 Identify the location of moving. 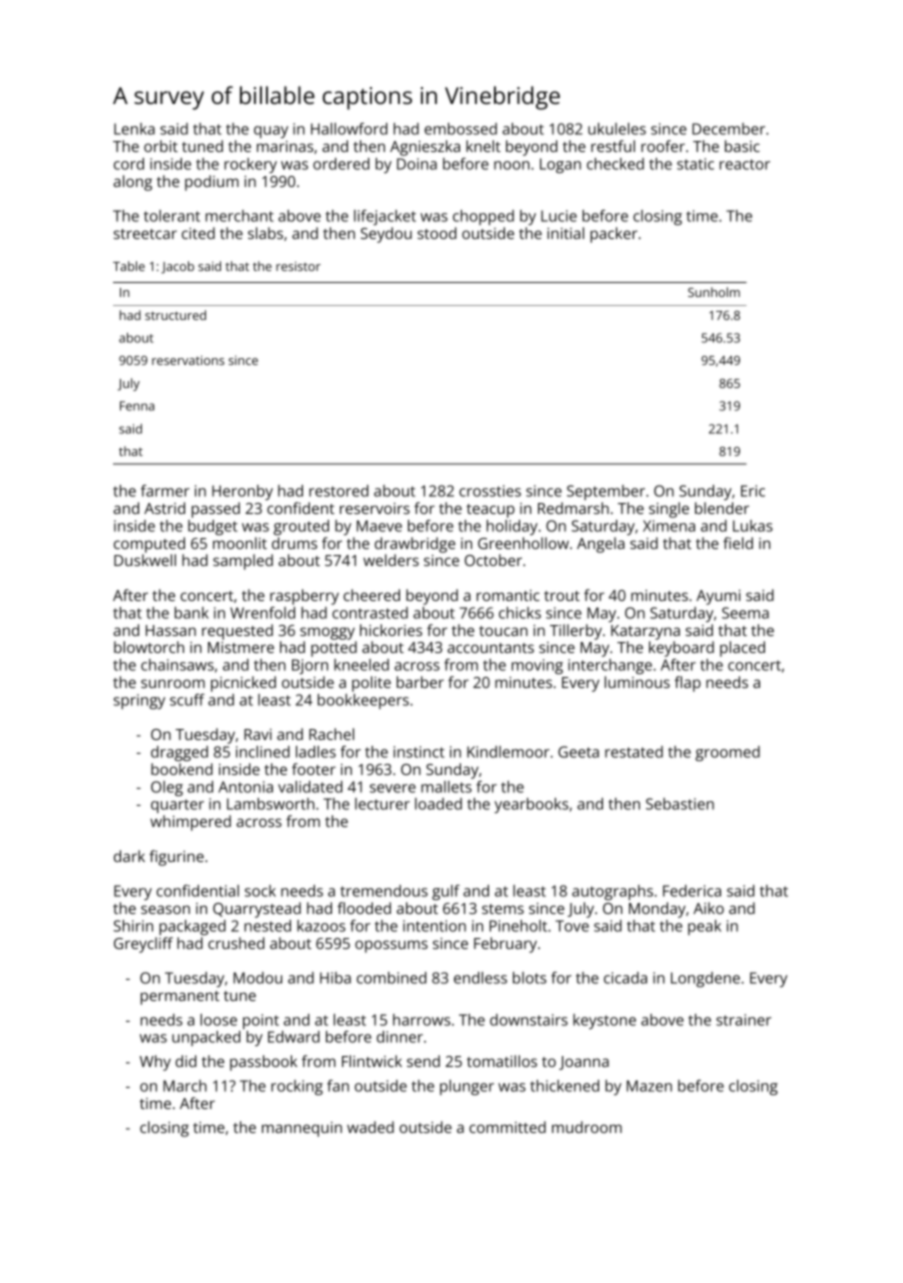
(537, 666).
